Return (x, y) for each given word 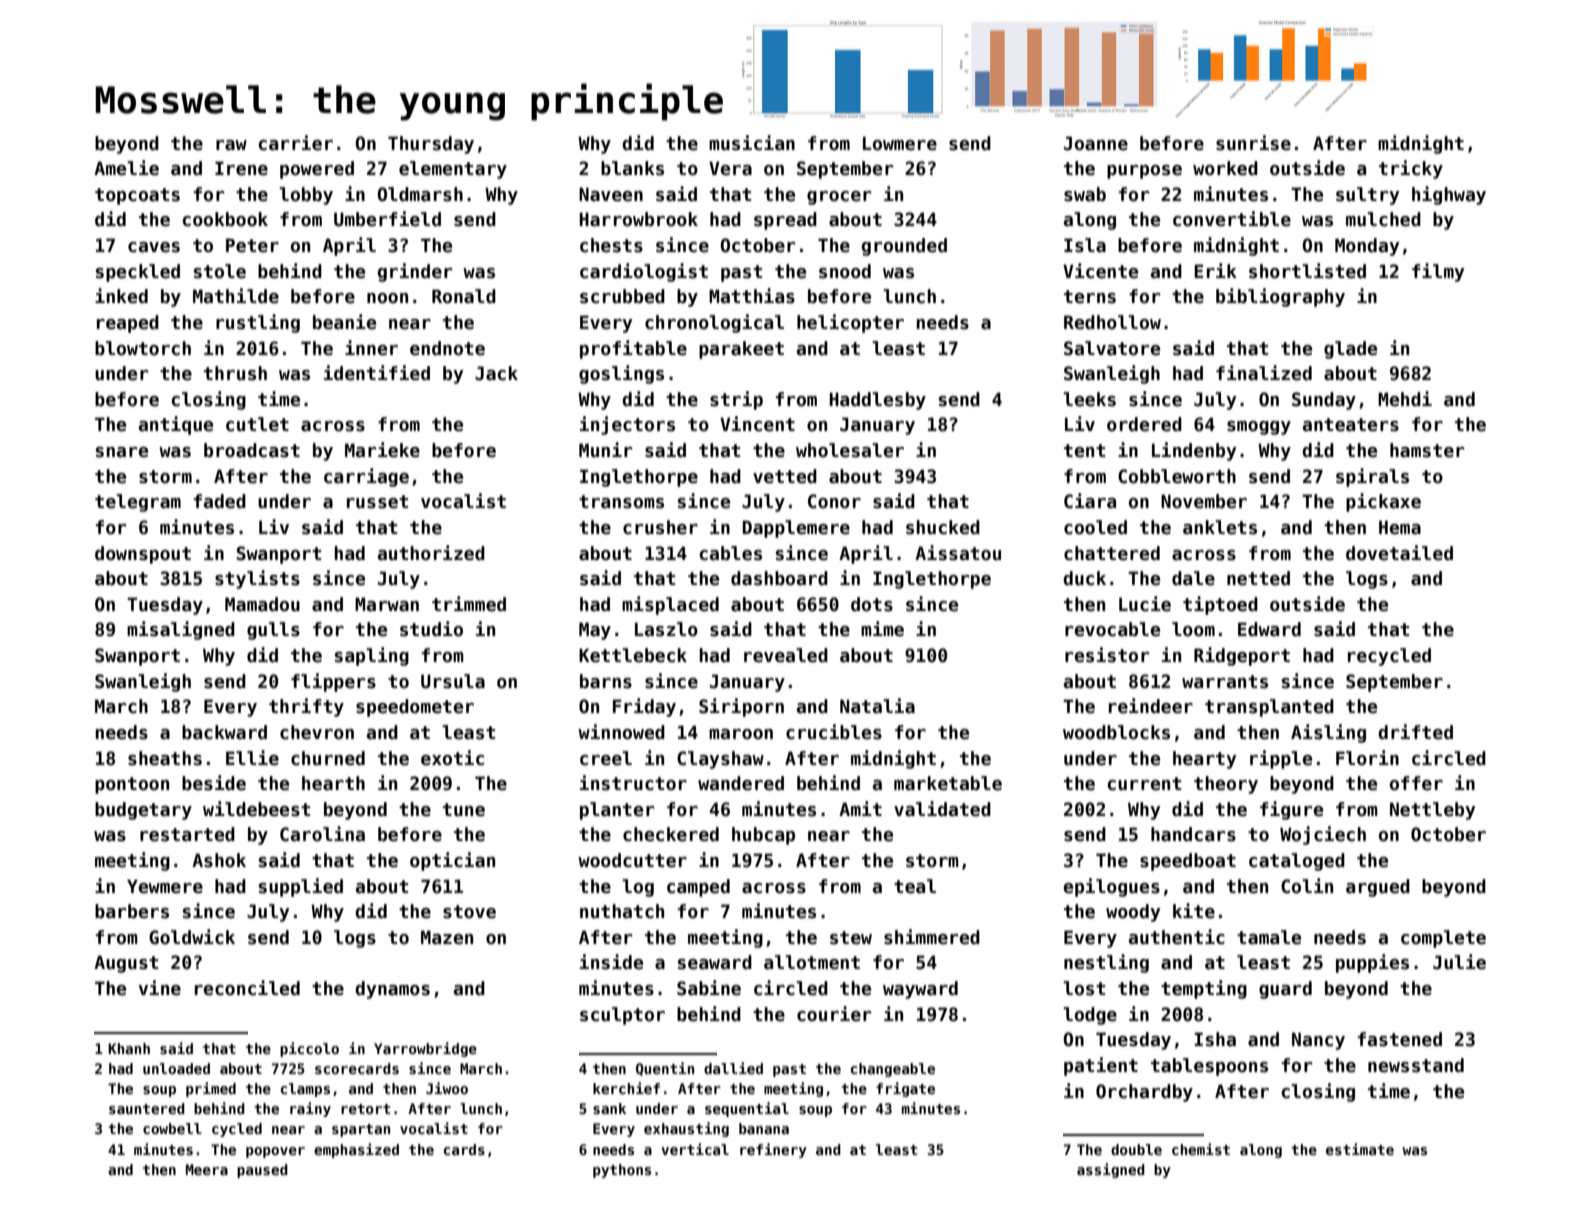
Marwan (387, 604)
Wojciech (1323, 835)
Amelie (126, 168)
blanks (632, 168)
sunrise (1253, 143)
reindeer (1151, 706)
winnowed (621, 732)
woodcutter (632, 860)
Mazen (447, 937)
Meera (207, 1169)
